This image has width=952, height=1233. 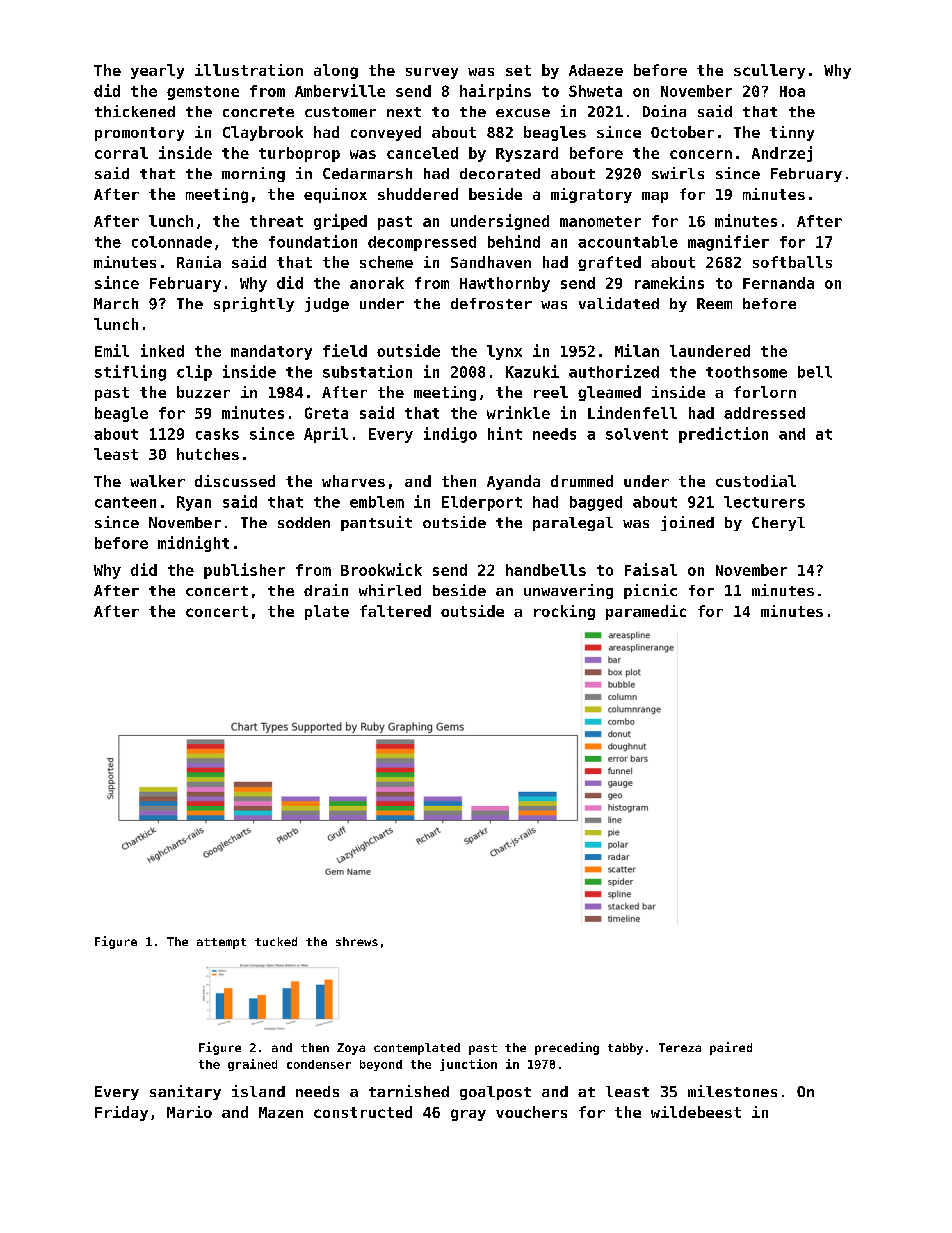 I want to click on drain, so click(x=326, y=590).
